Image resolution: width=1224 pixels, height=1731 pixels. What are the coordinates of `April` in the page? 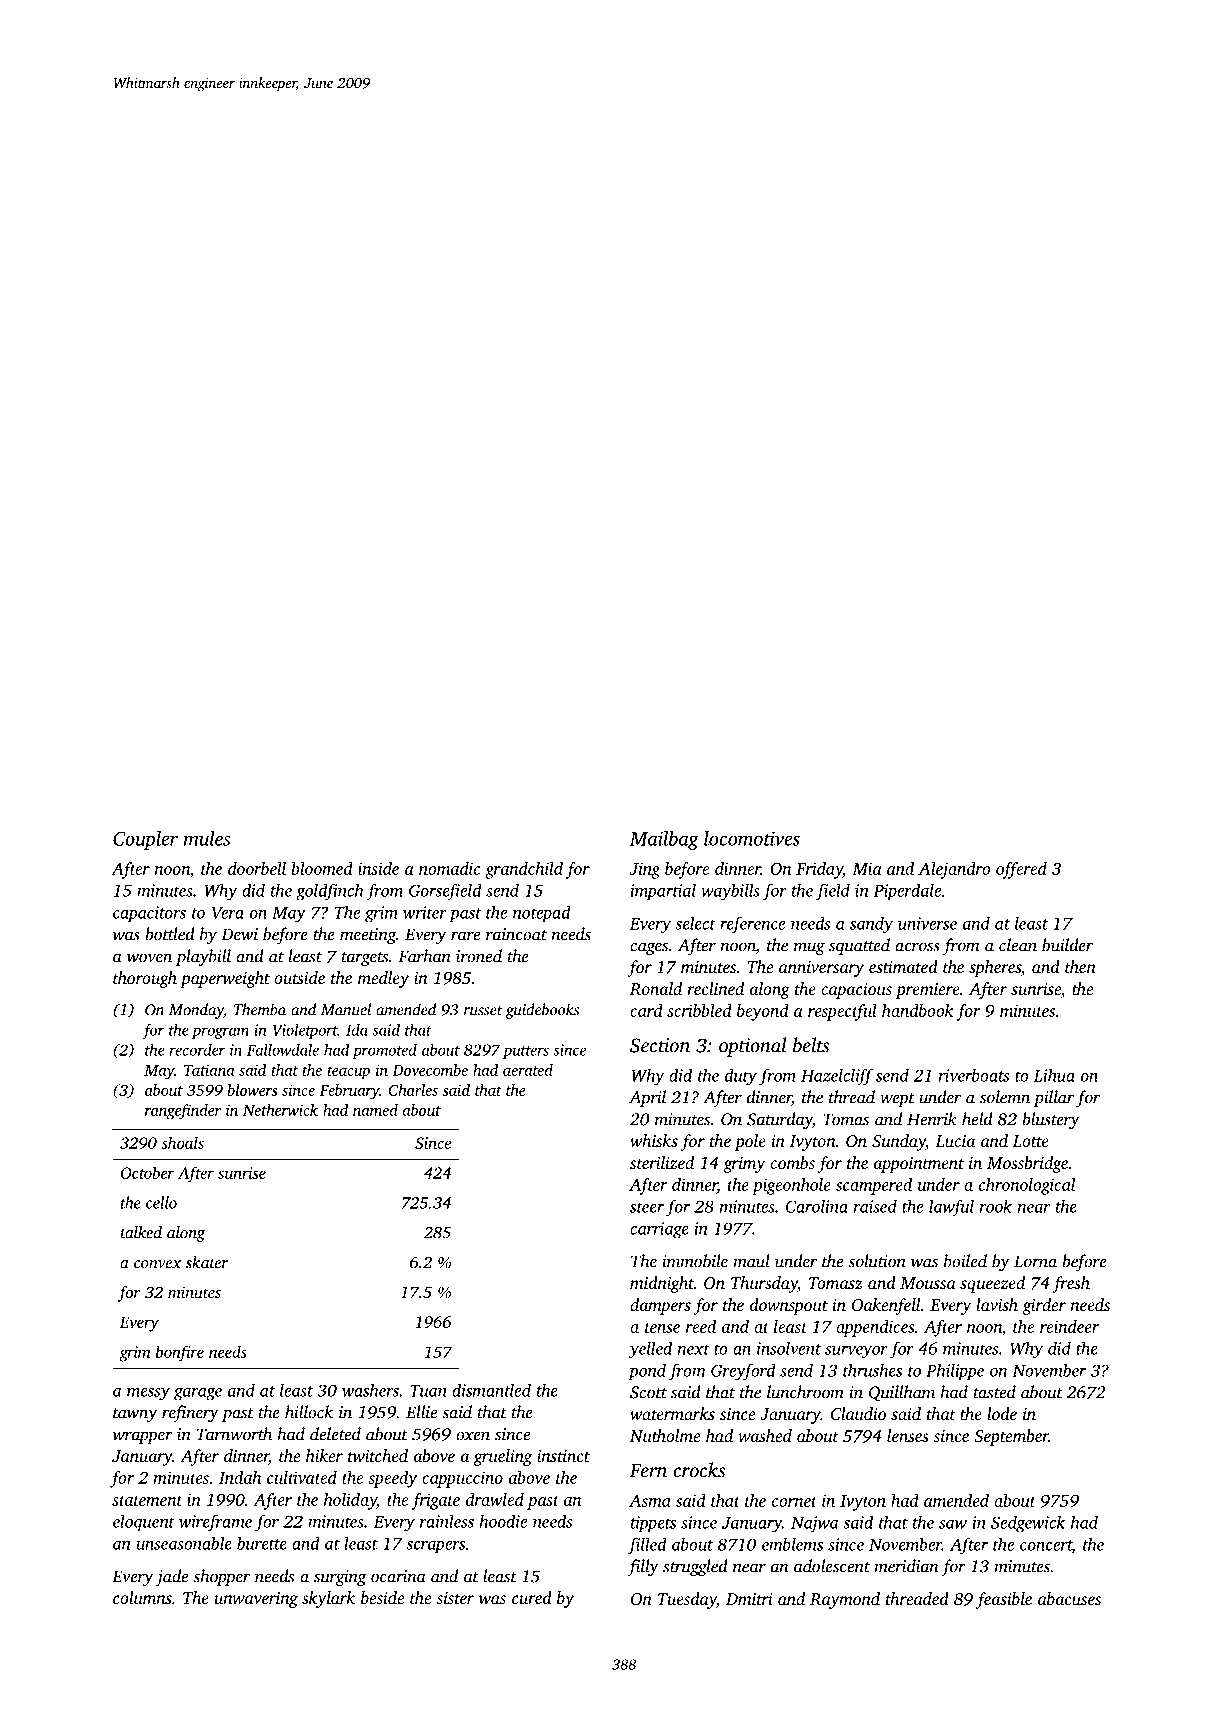 It's located at (647, 1098).
